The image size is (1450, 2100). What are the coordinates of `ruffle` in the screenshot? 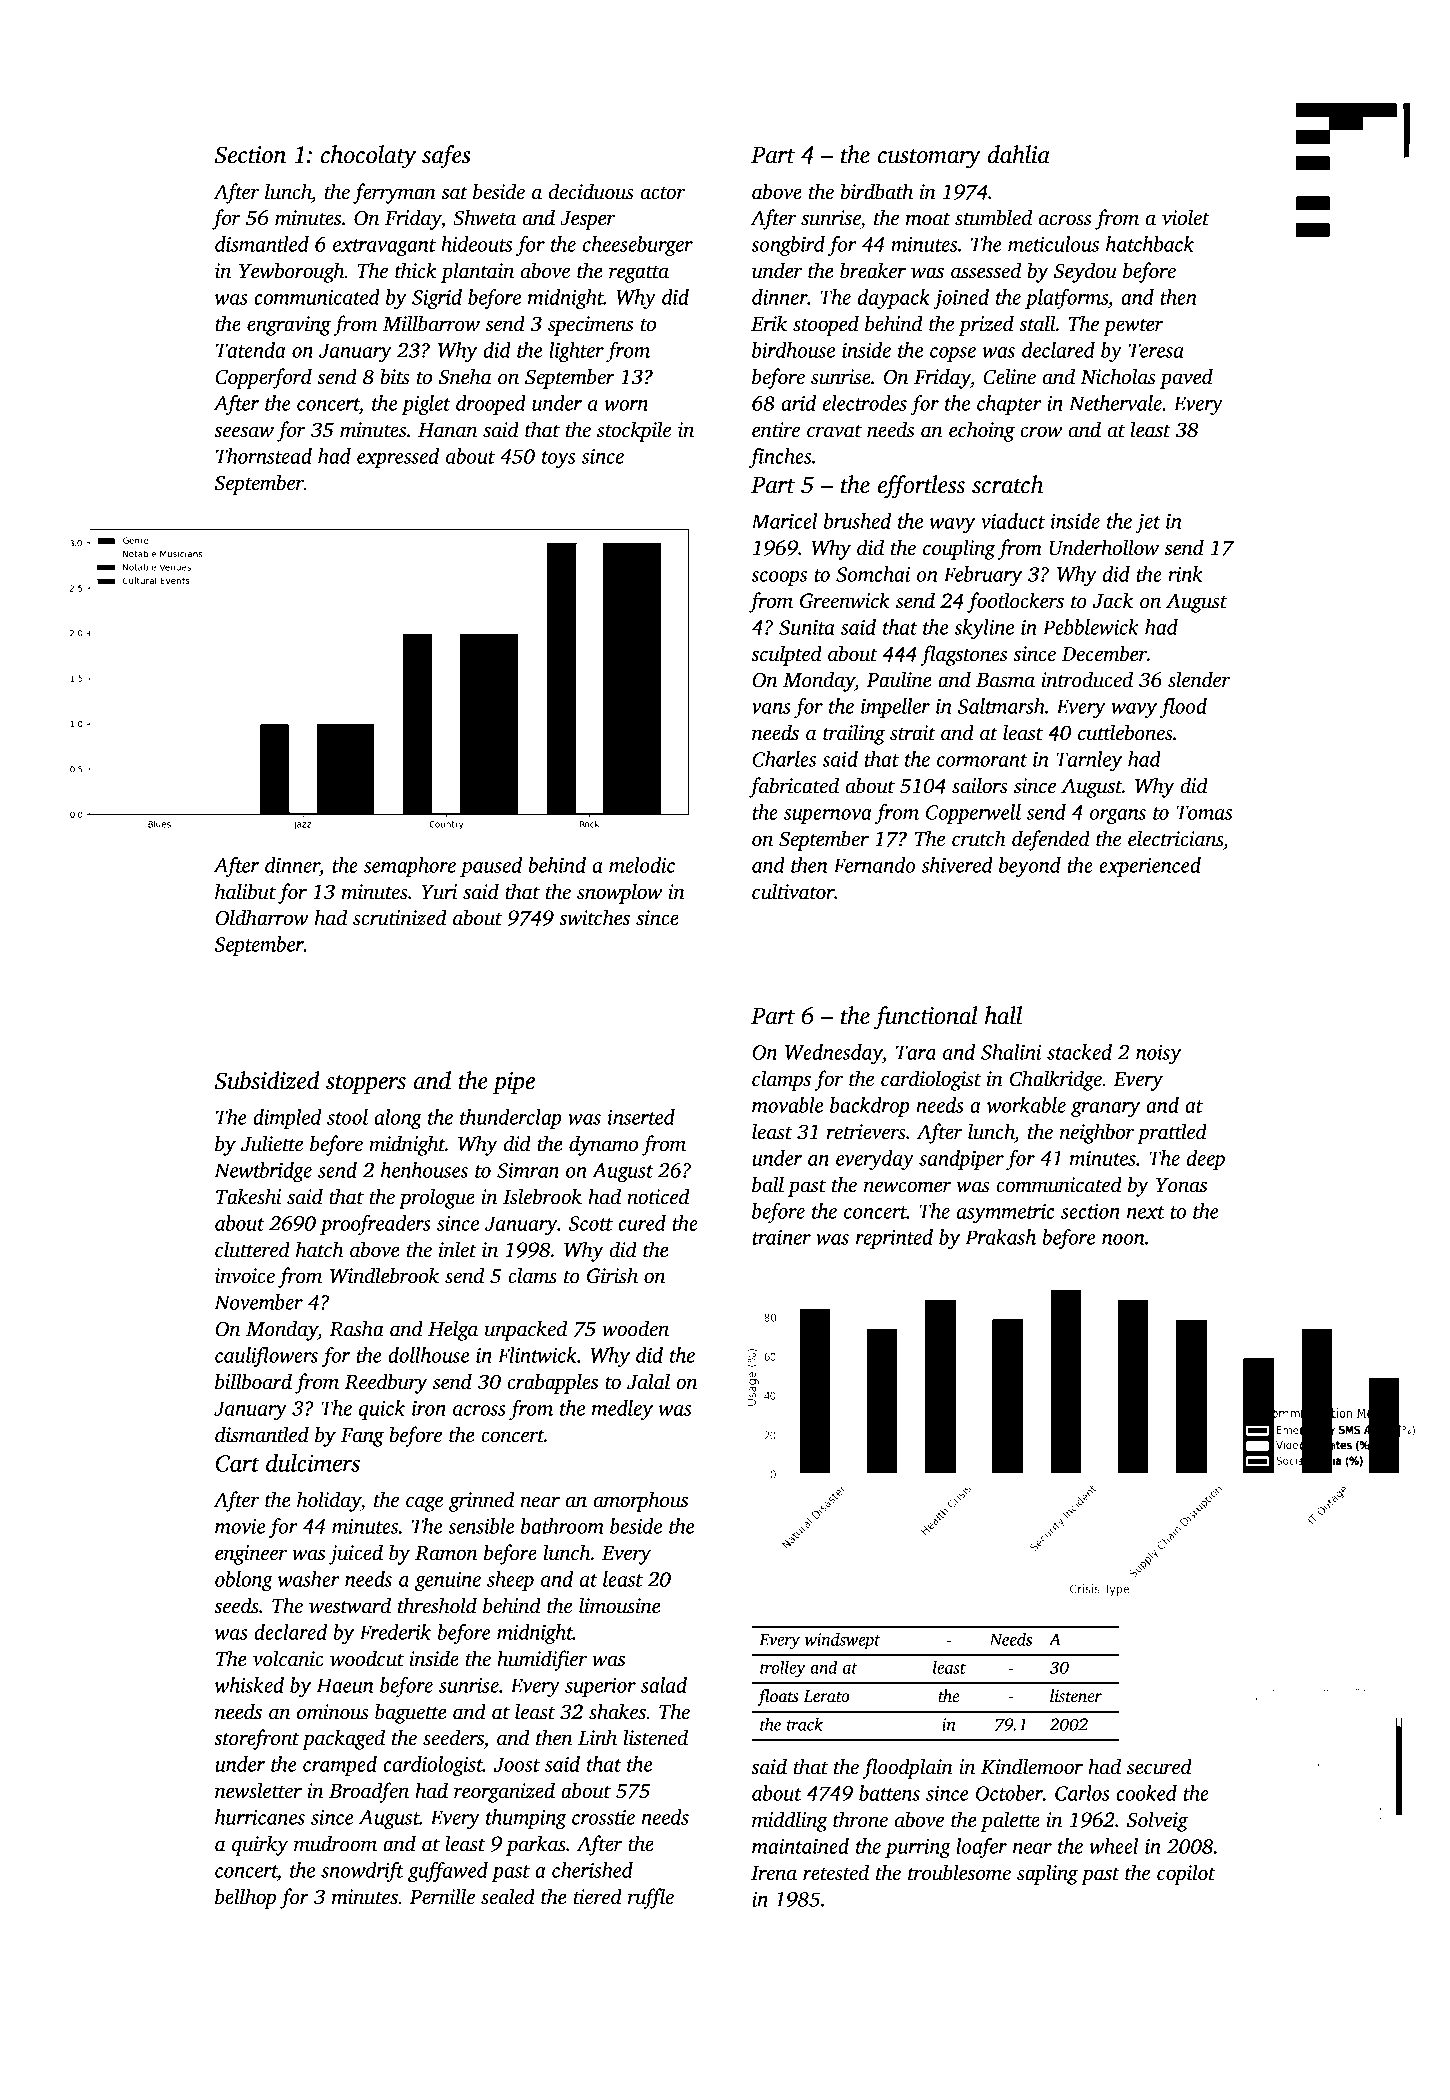 It's located at (651, 1898).
